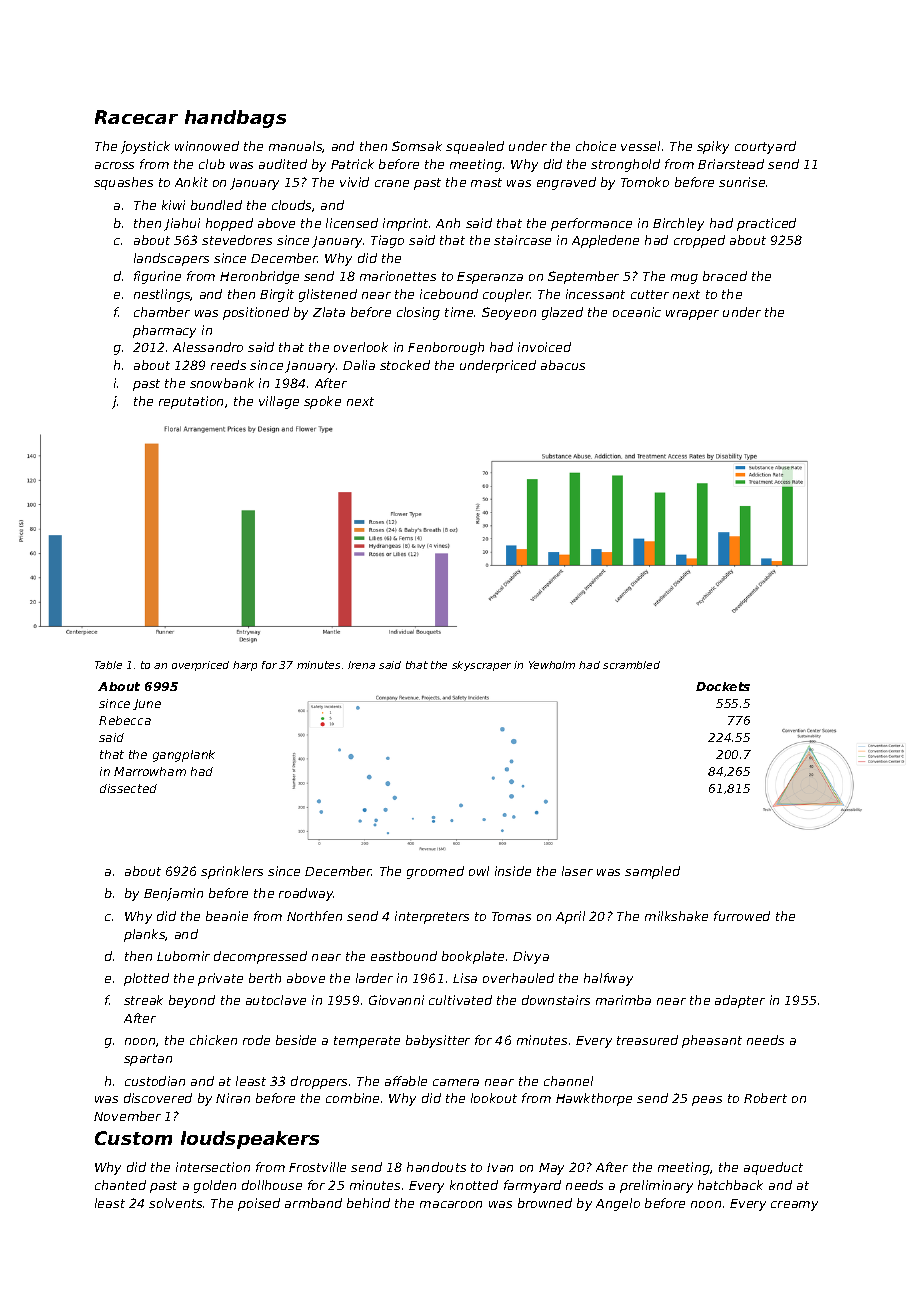  What do you see at coordinates (676, 916) in the screenshot?
I see `milkshake` at bounding box center [676, 916].
